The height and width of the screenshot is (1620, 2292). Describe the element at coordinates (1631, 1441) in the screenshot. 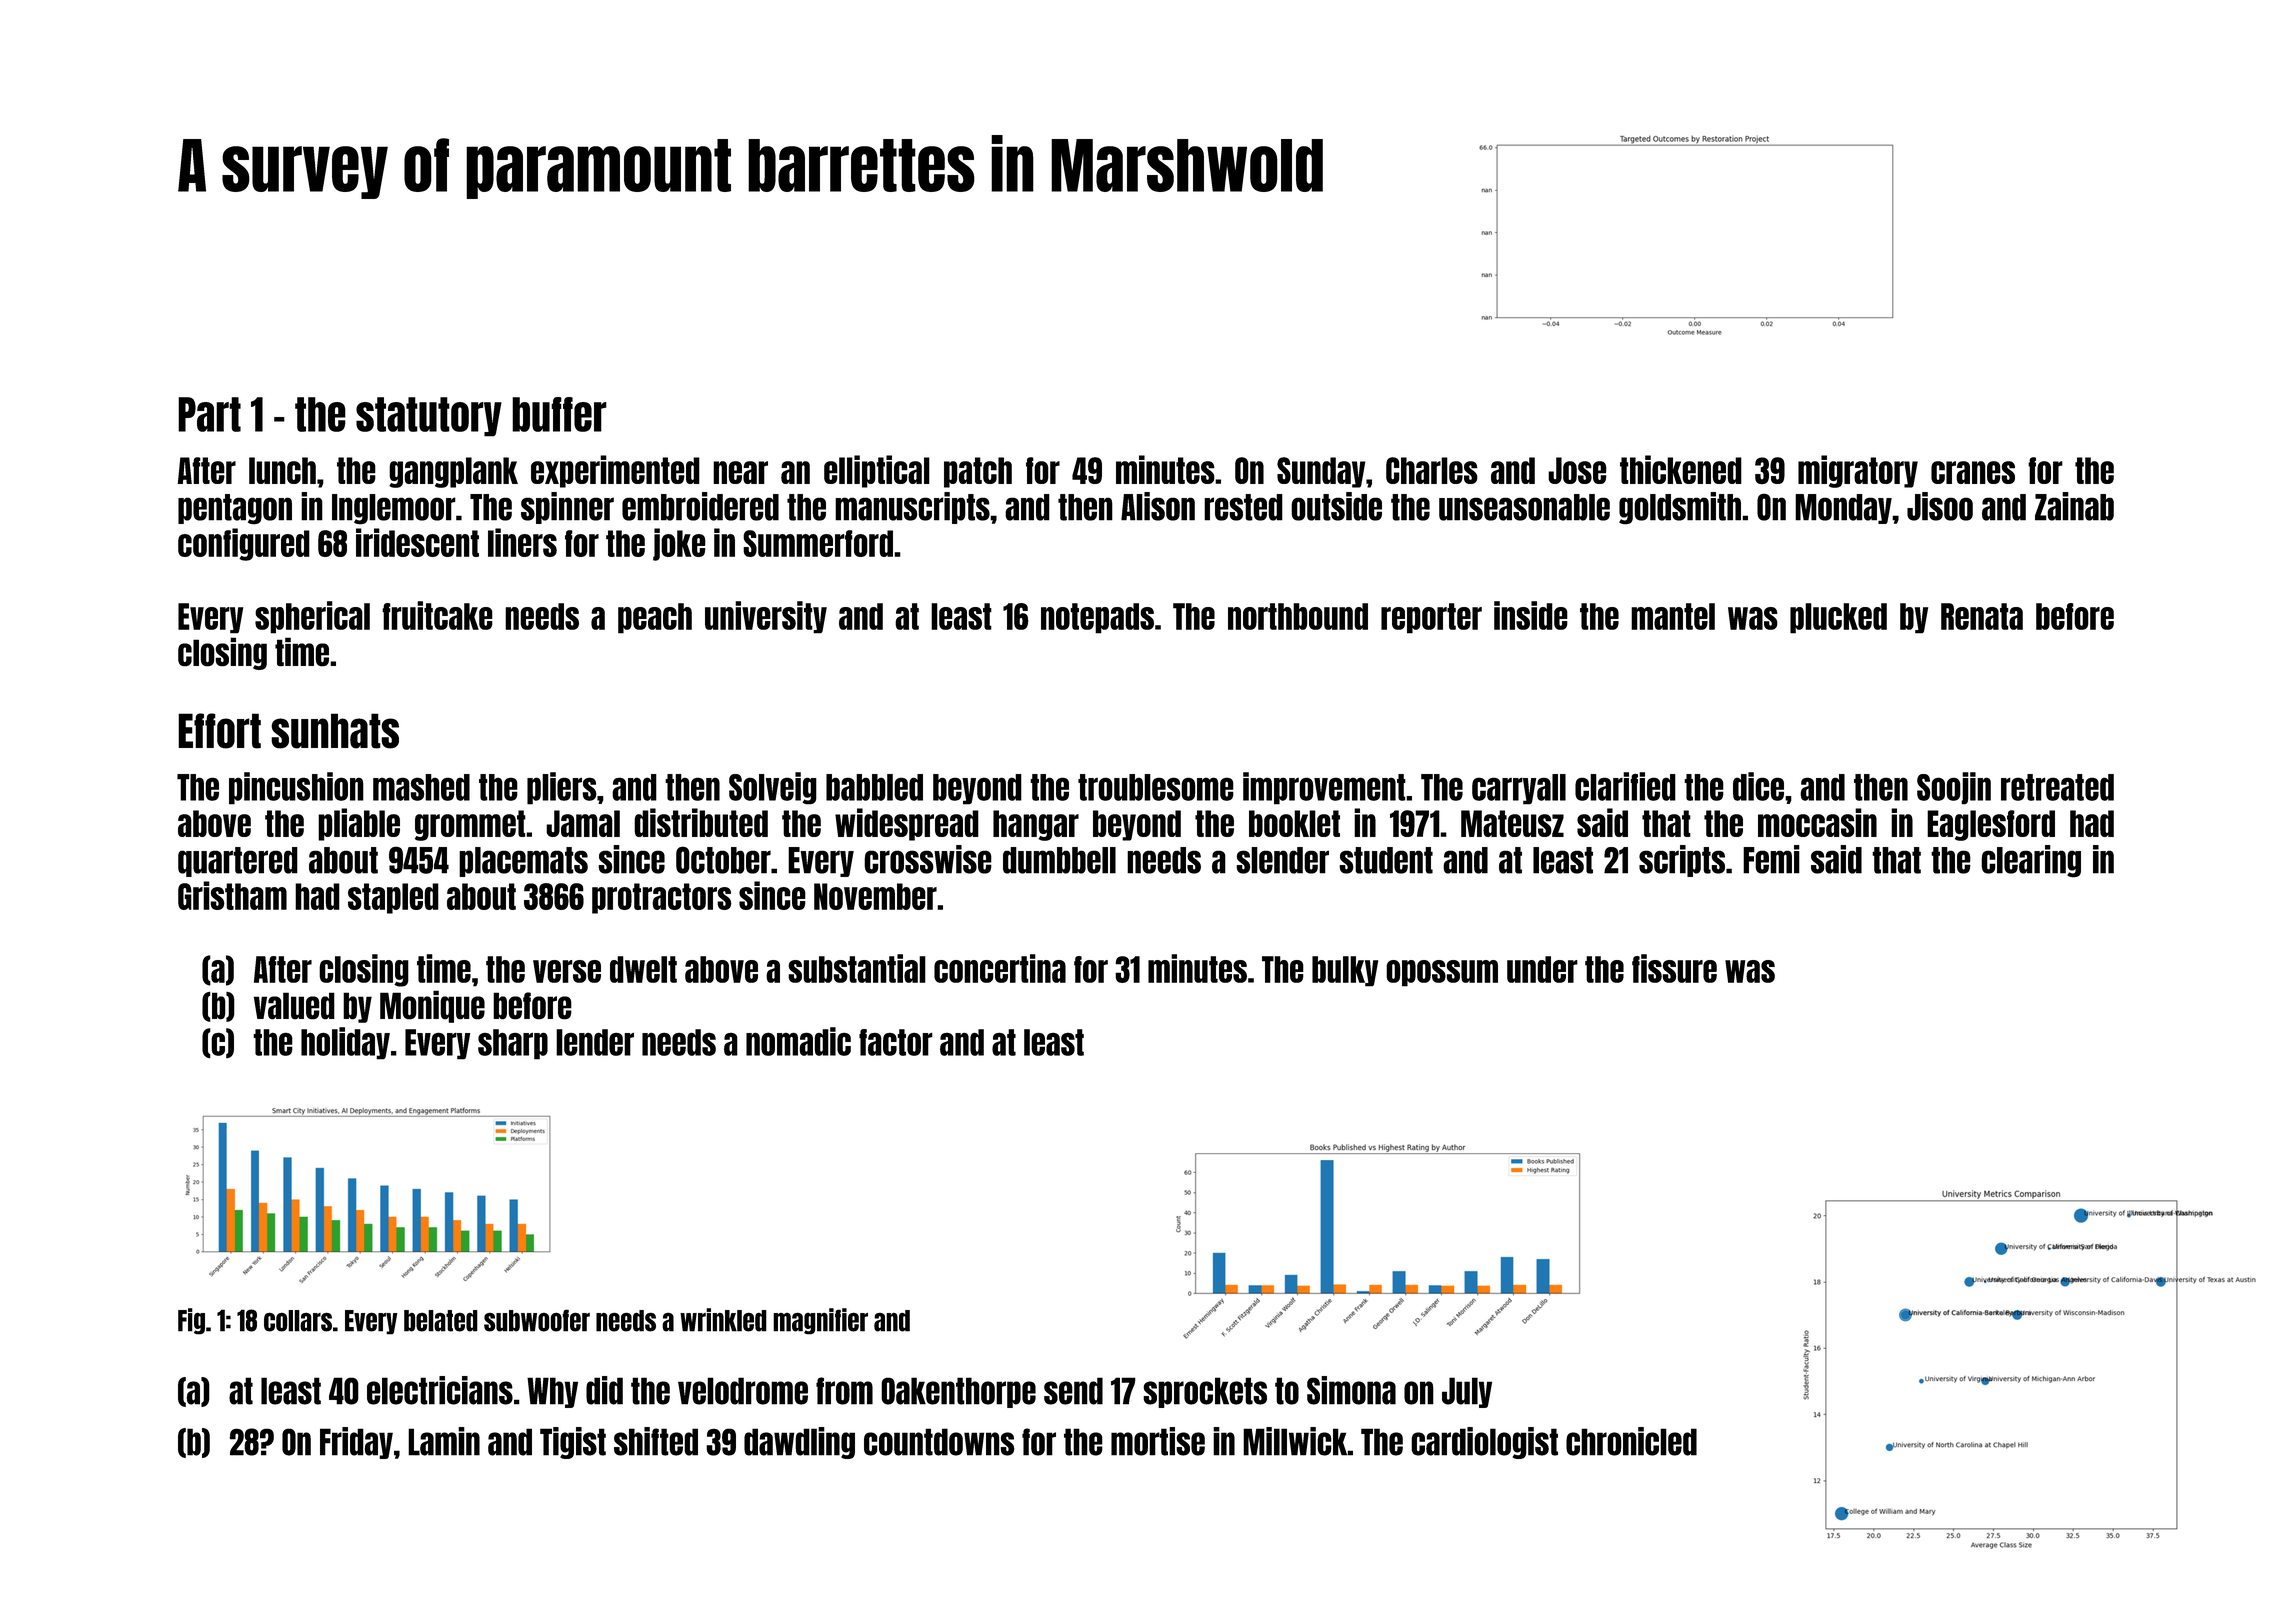

I see `chronicled` at that location.
